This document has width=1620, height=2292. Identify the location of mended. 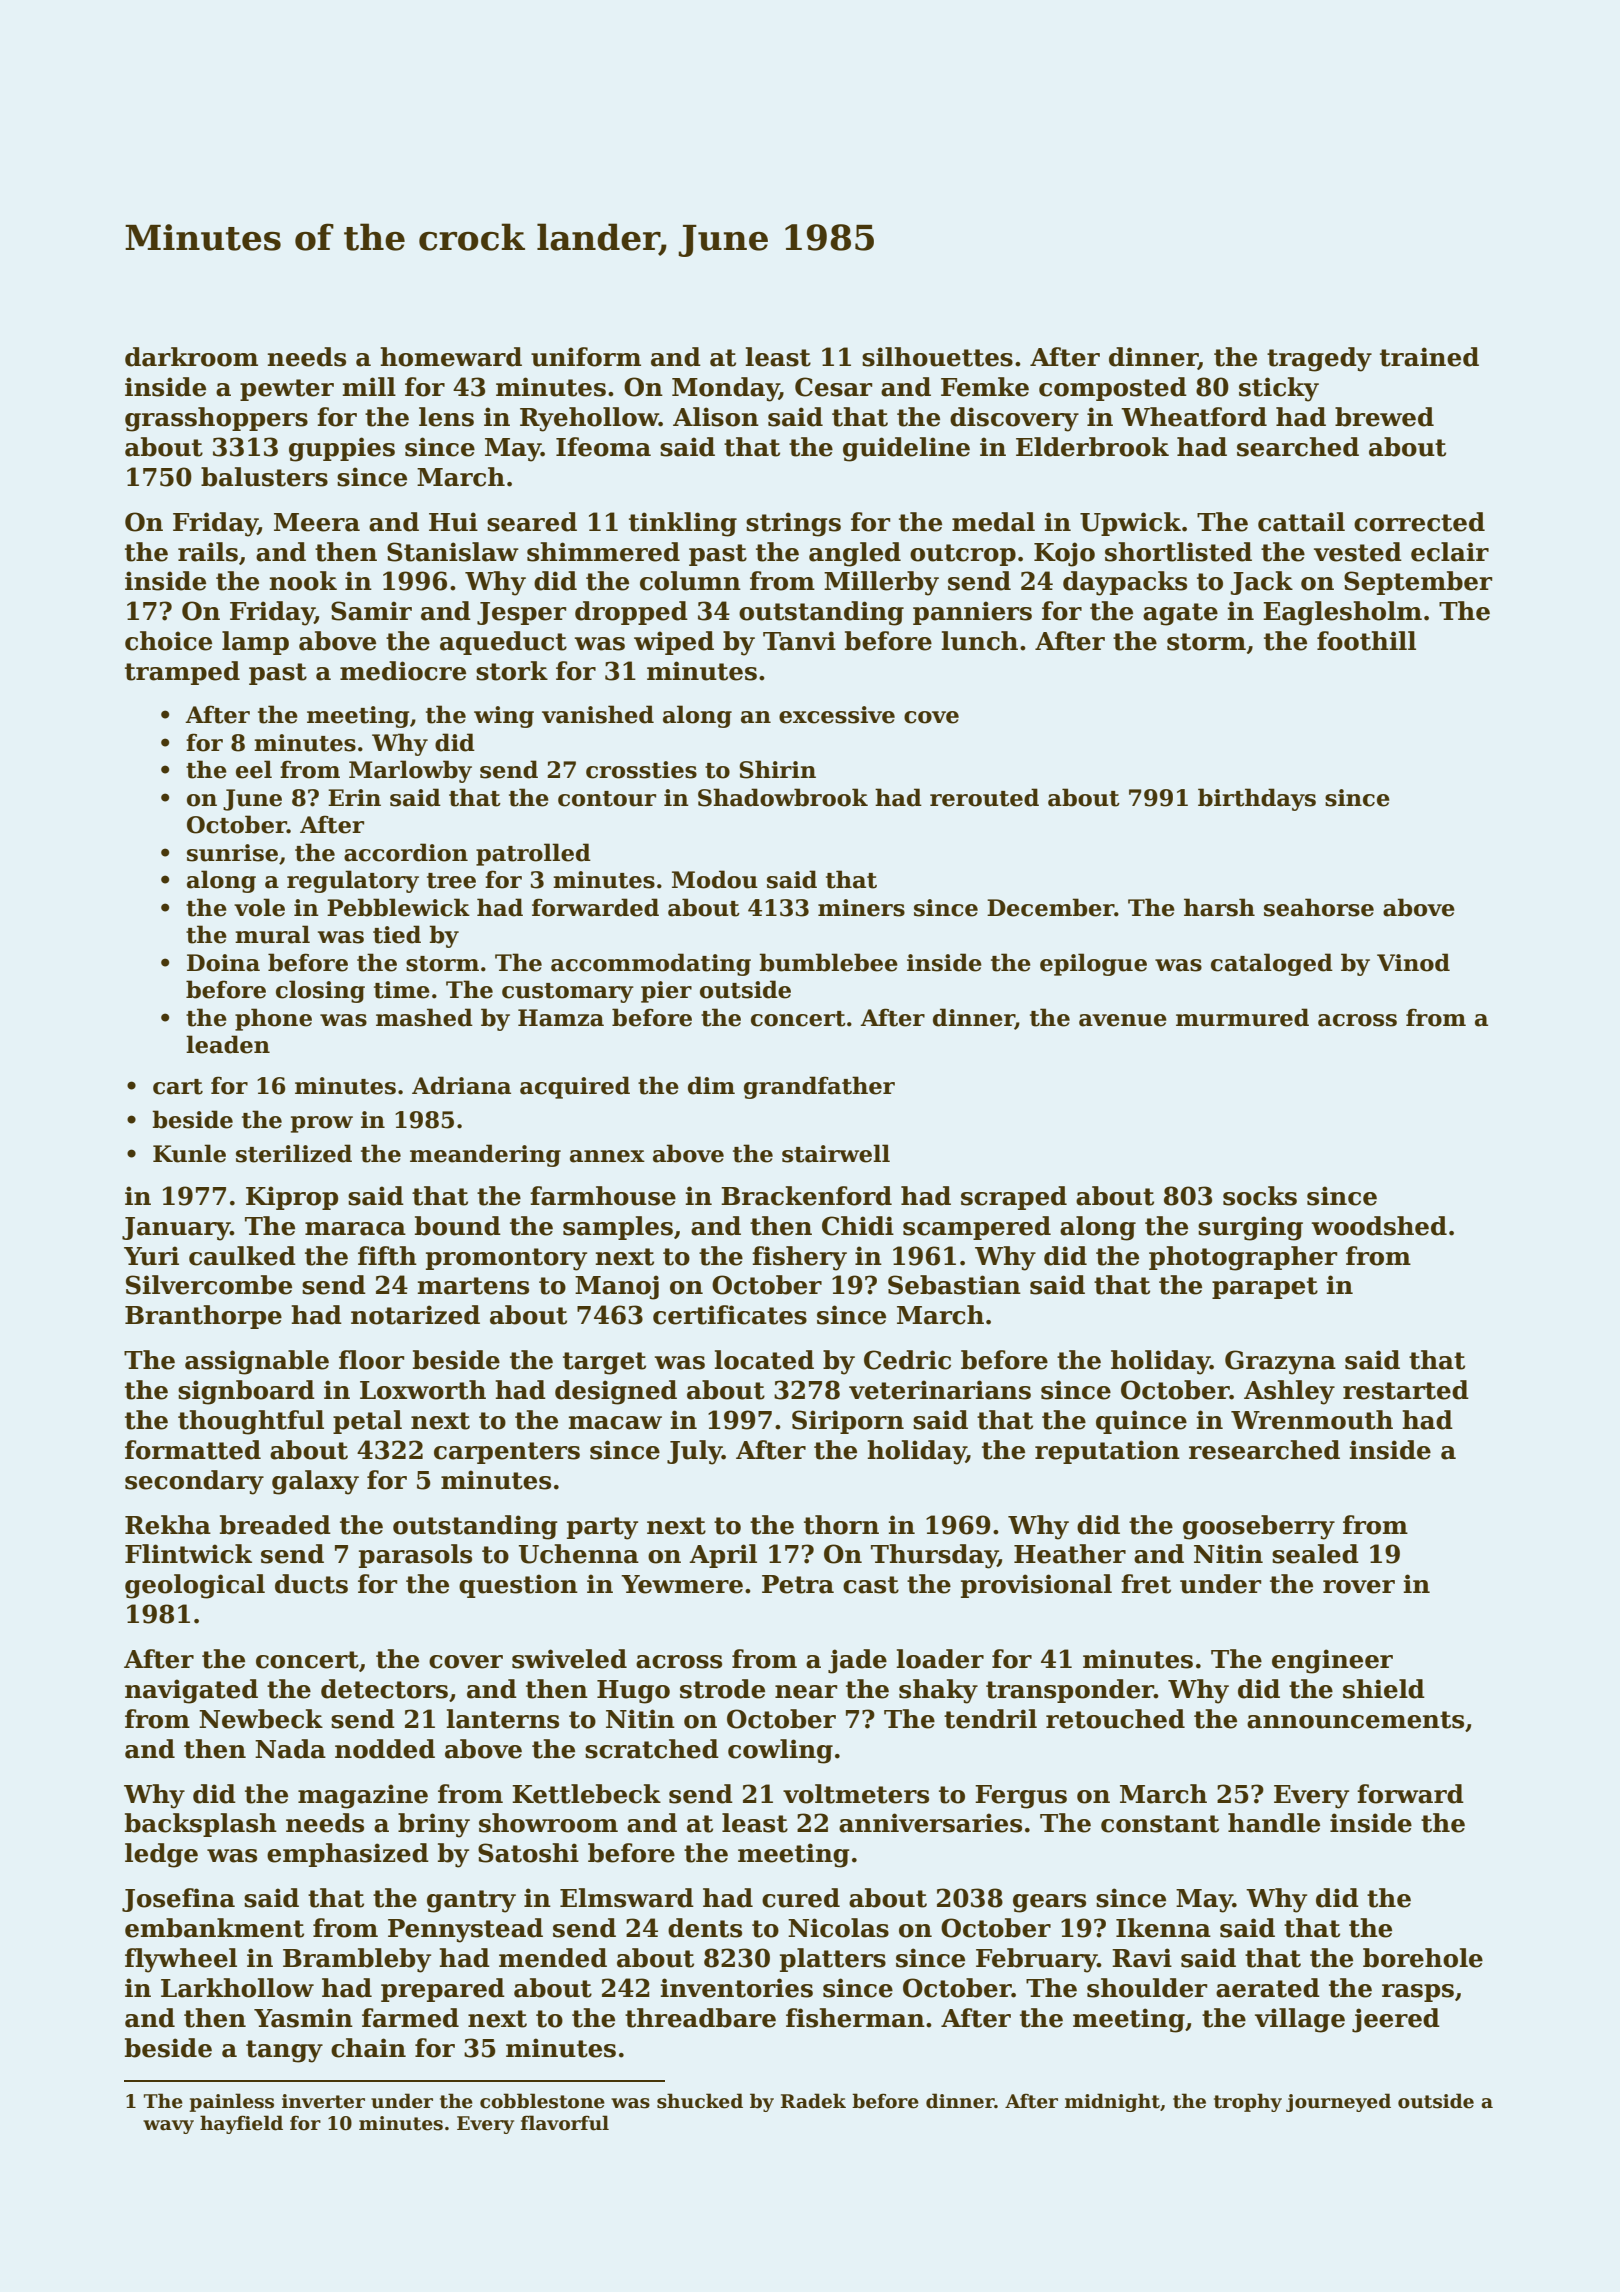
(553, 1958).
